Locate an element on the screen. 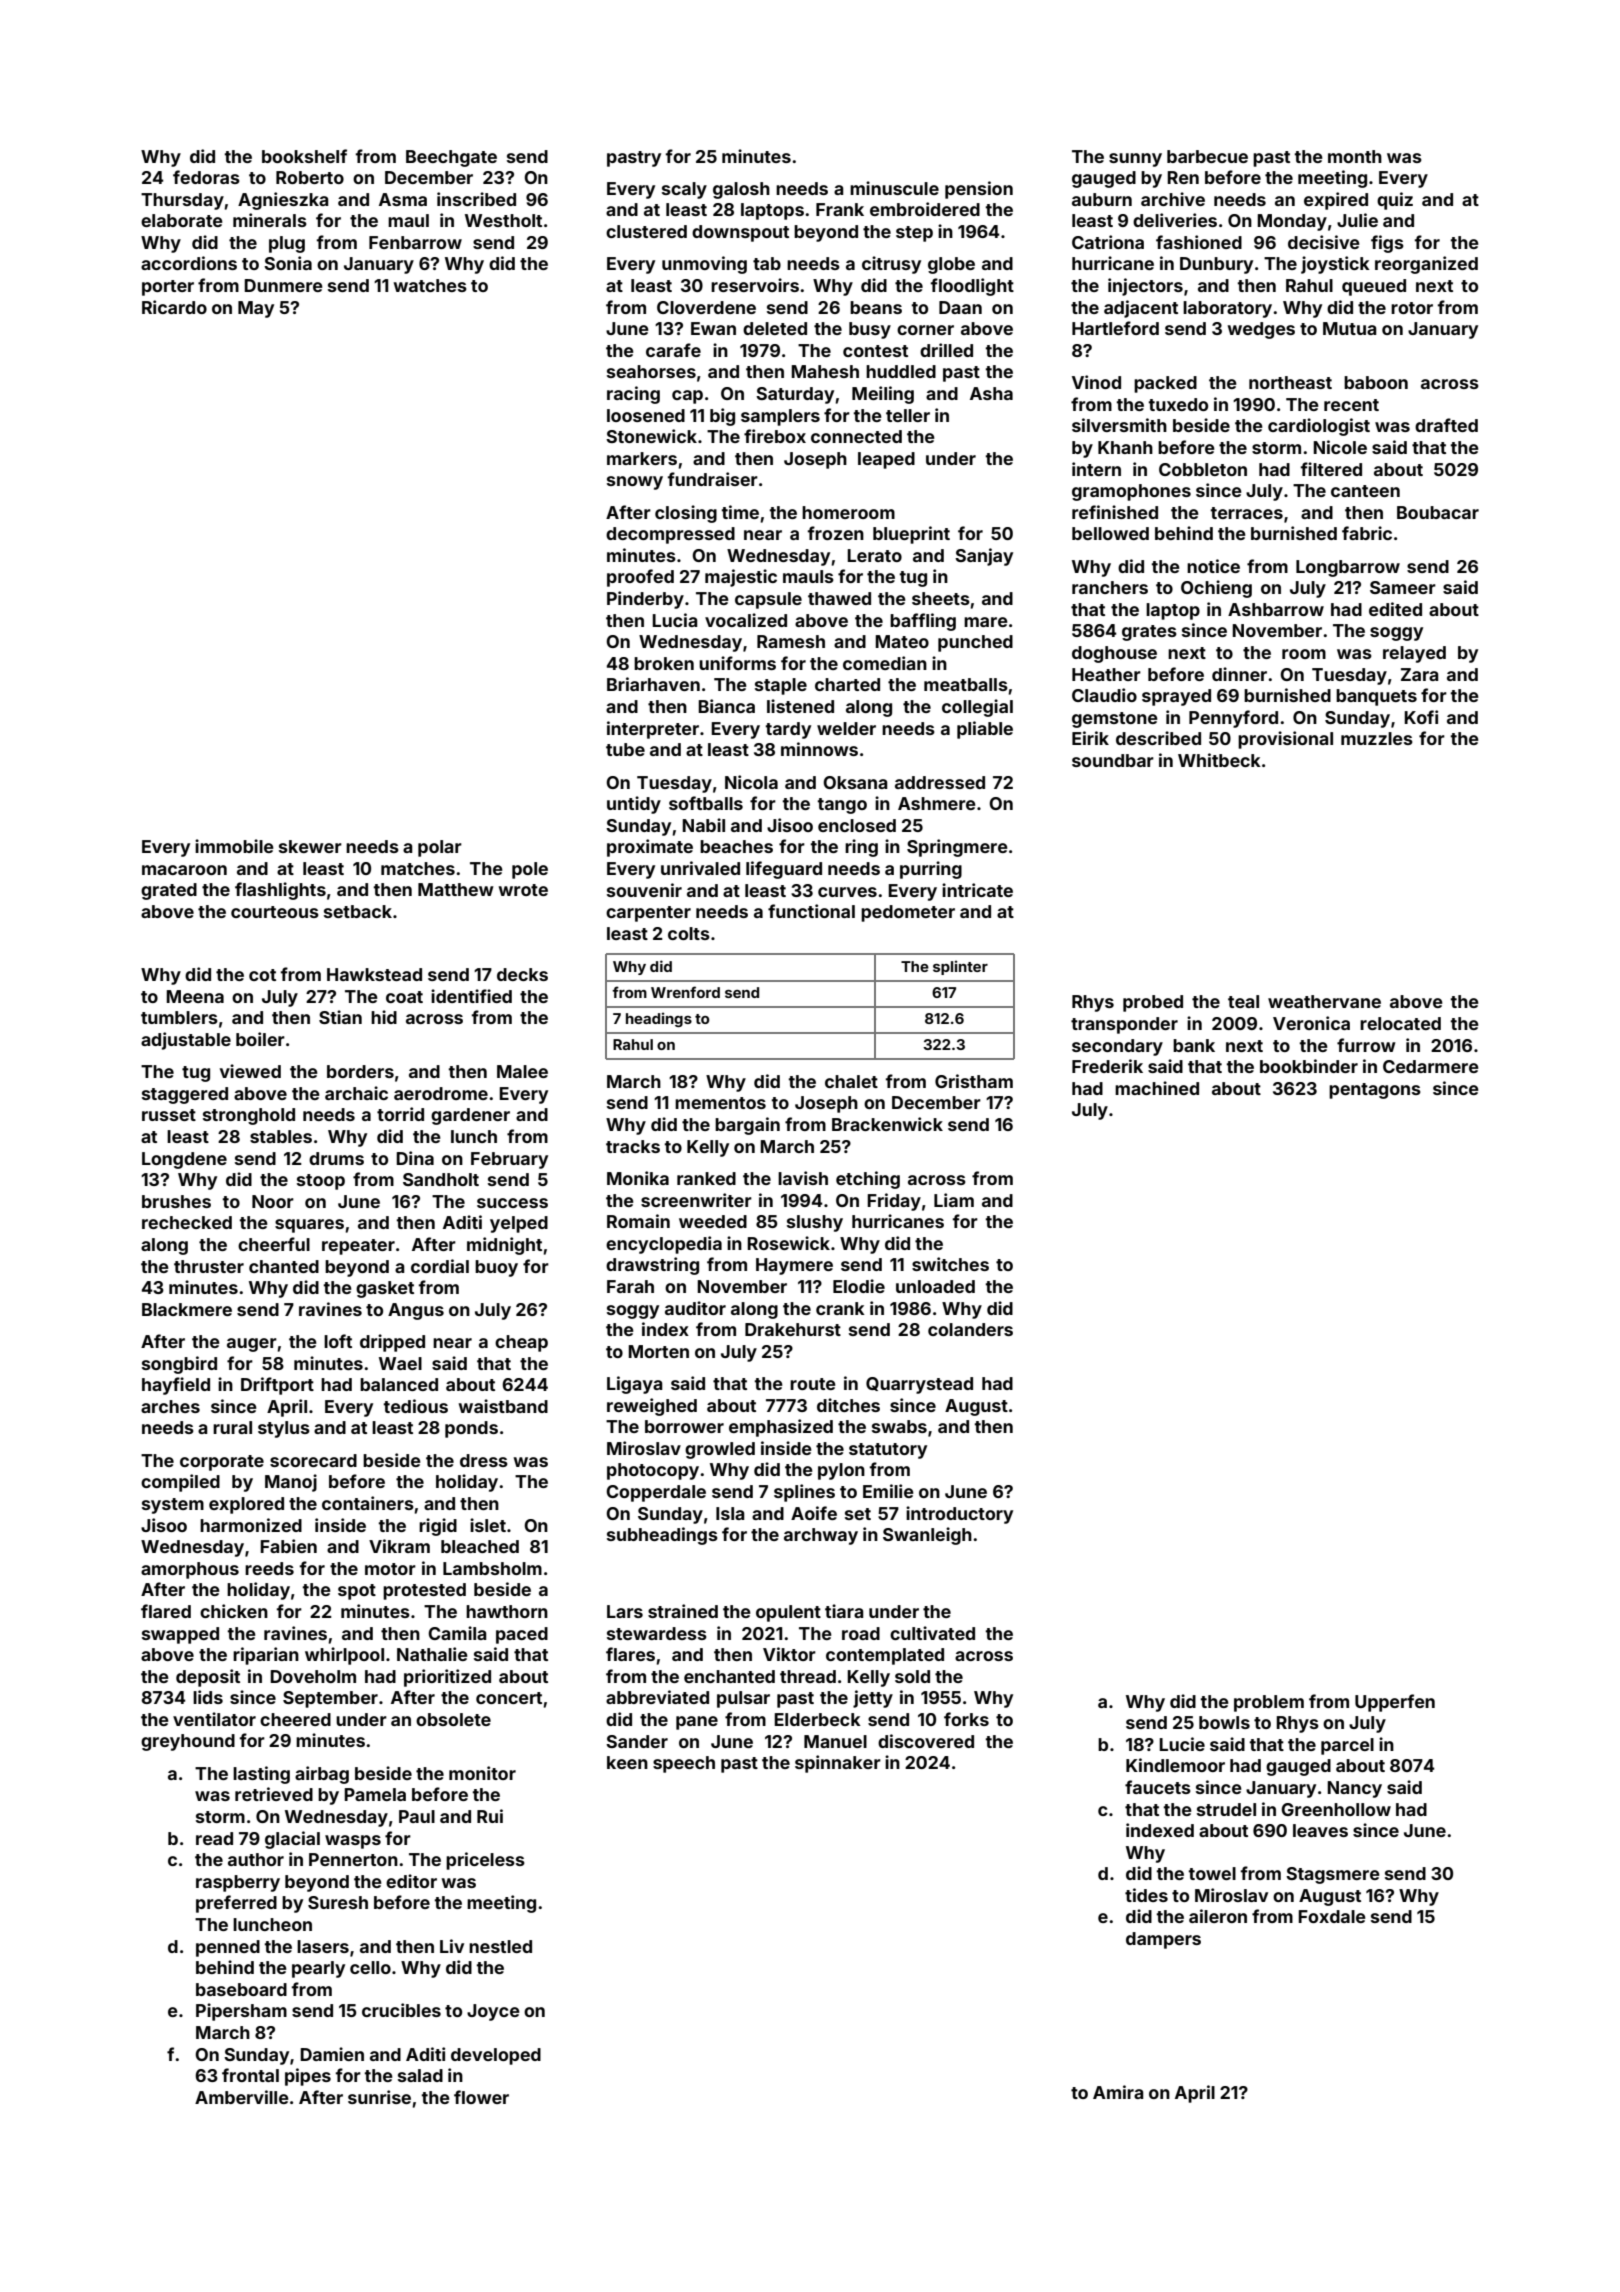 The width and height of the screenshot is (1620, 2292). watches is located at coordinates (430, 285).
